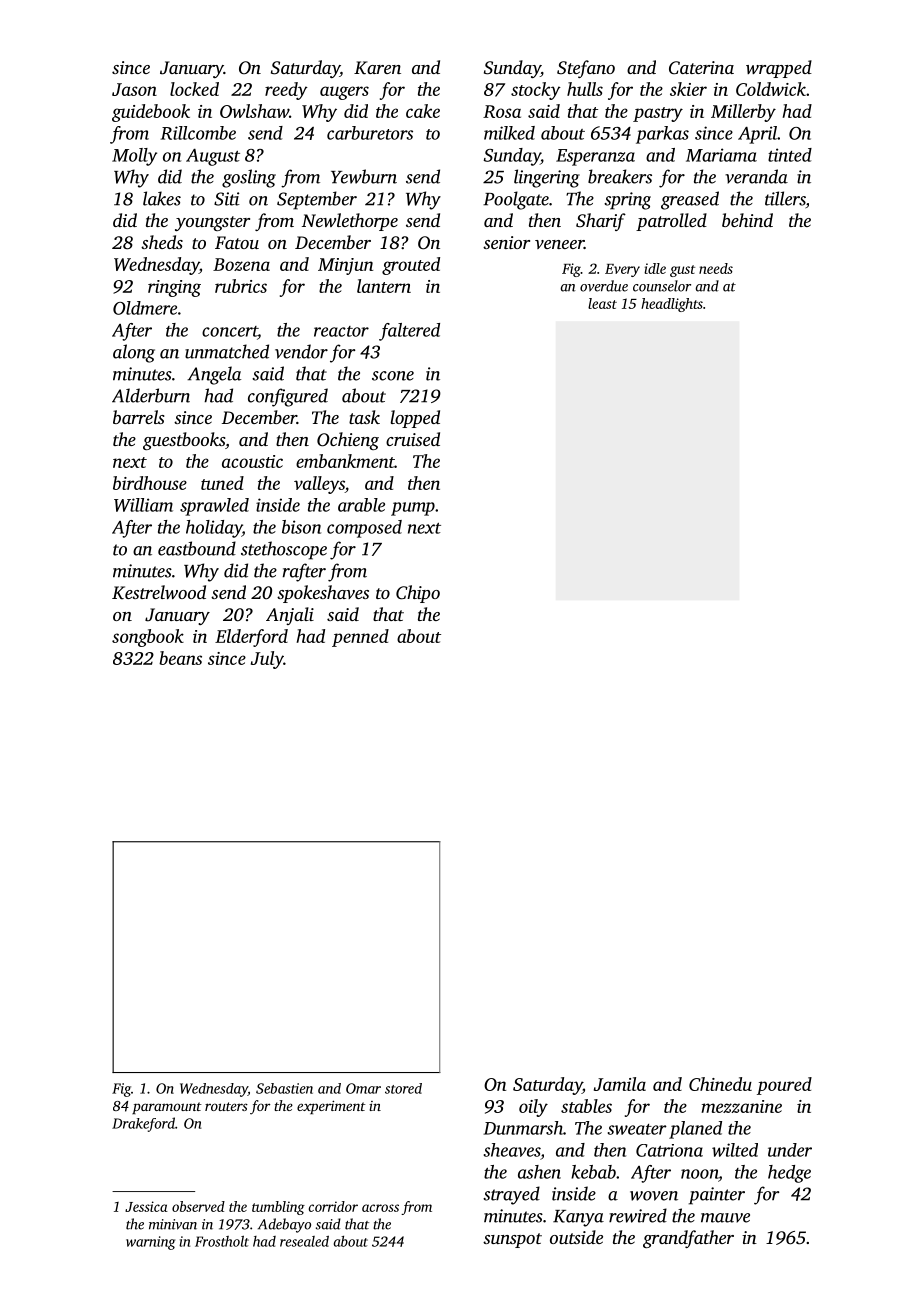  Describe the element at coordinates (790, 1150) in the screenshot. I see `under` at that location.
